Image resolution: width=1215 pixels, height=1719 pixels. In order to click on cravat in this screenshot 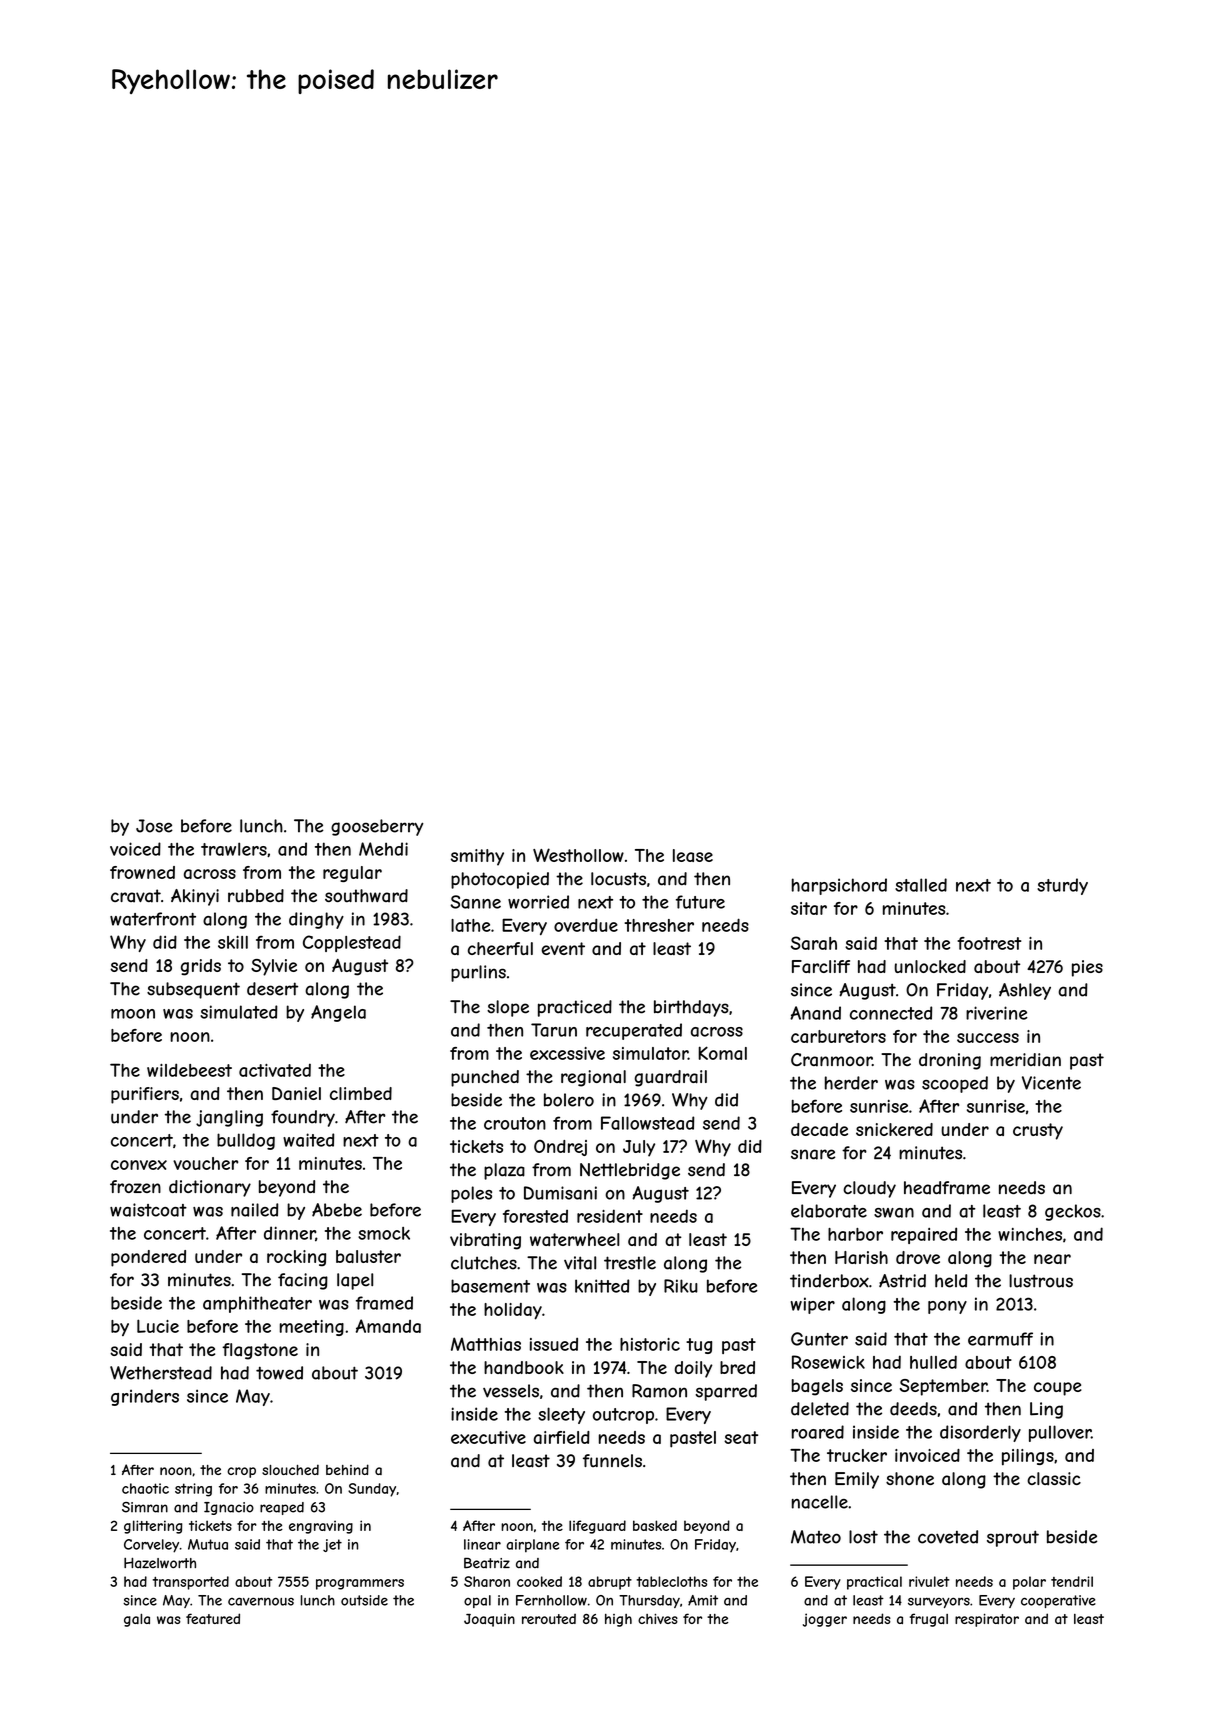, I will do `click(136, 896)`.
